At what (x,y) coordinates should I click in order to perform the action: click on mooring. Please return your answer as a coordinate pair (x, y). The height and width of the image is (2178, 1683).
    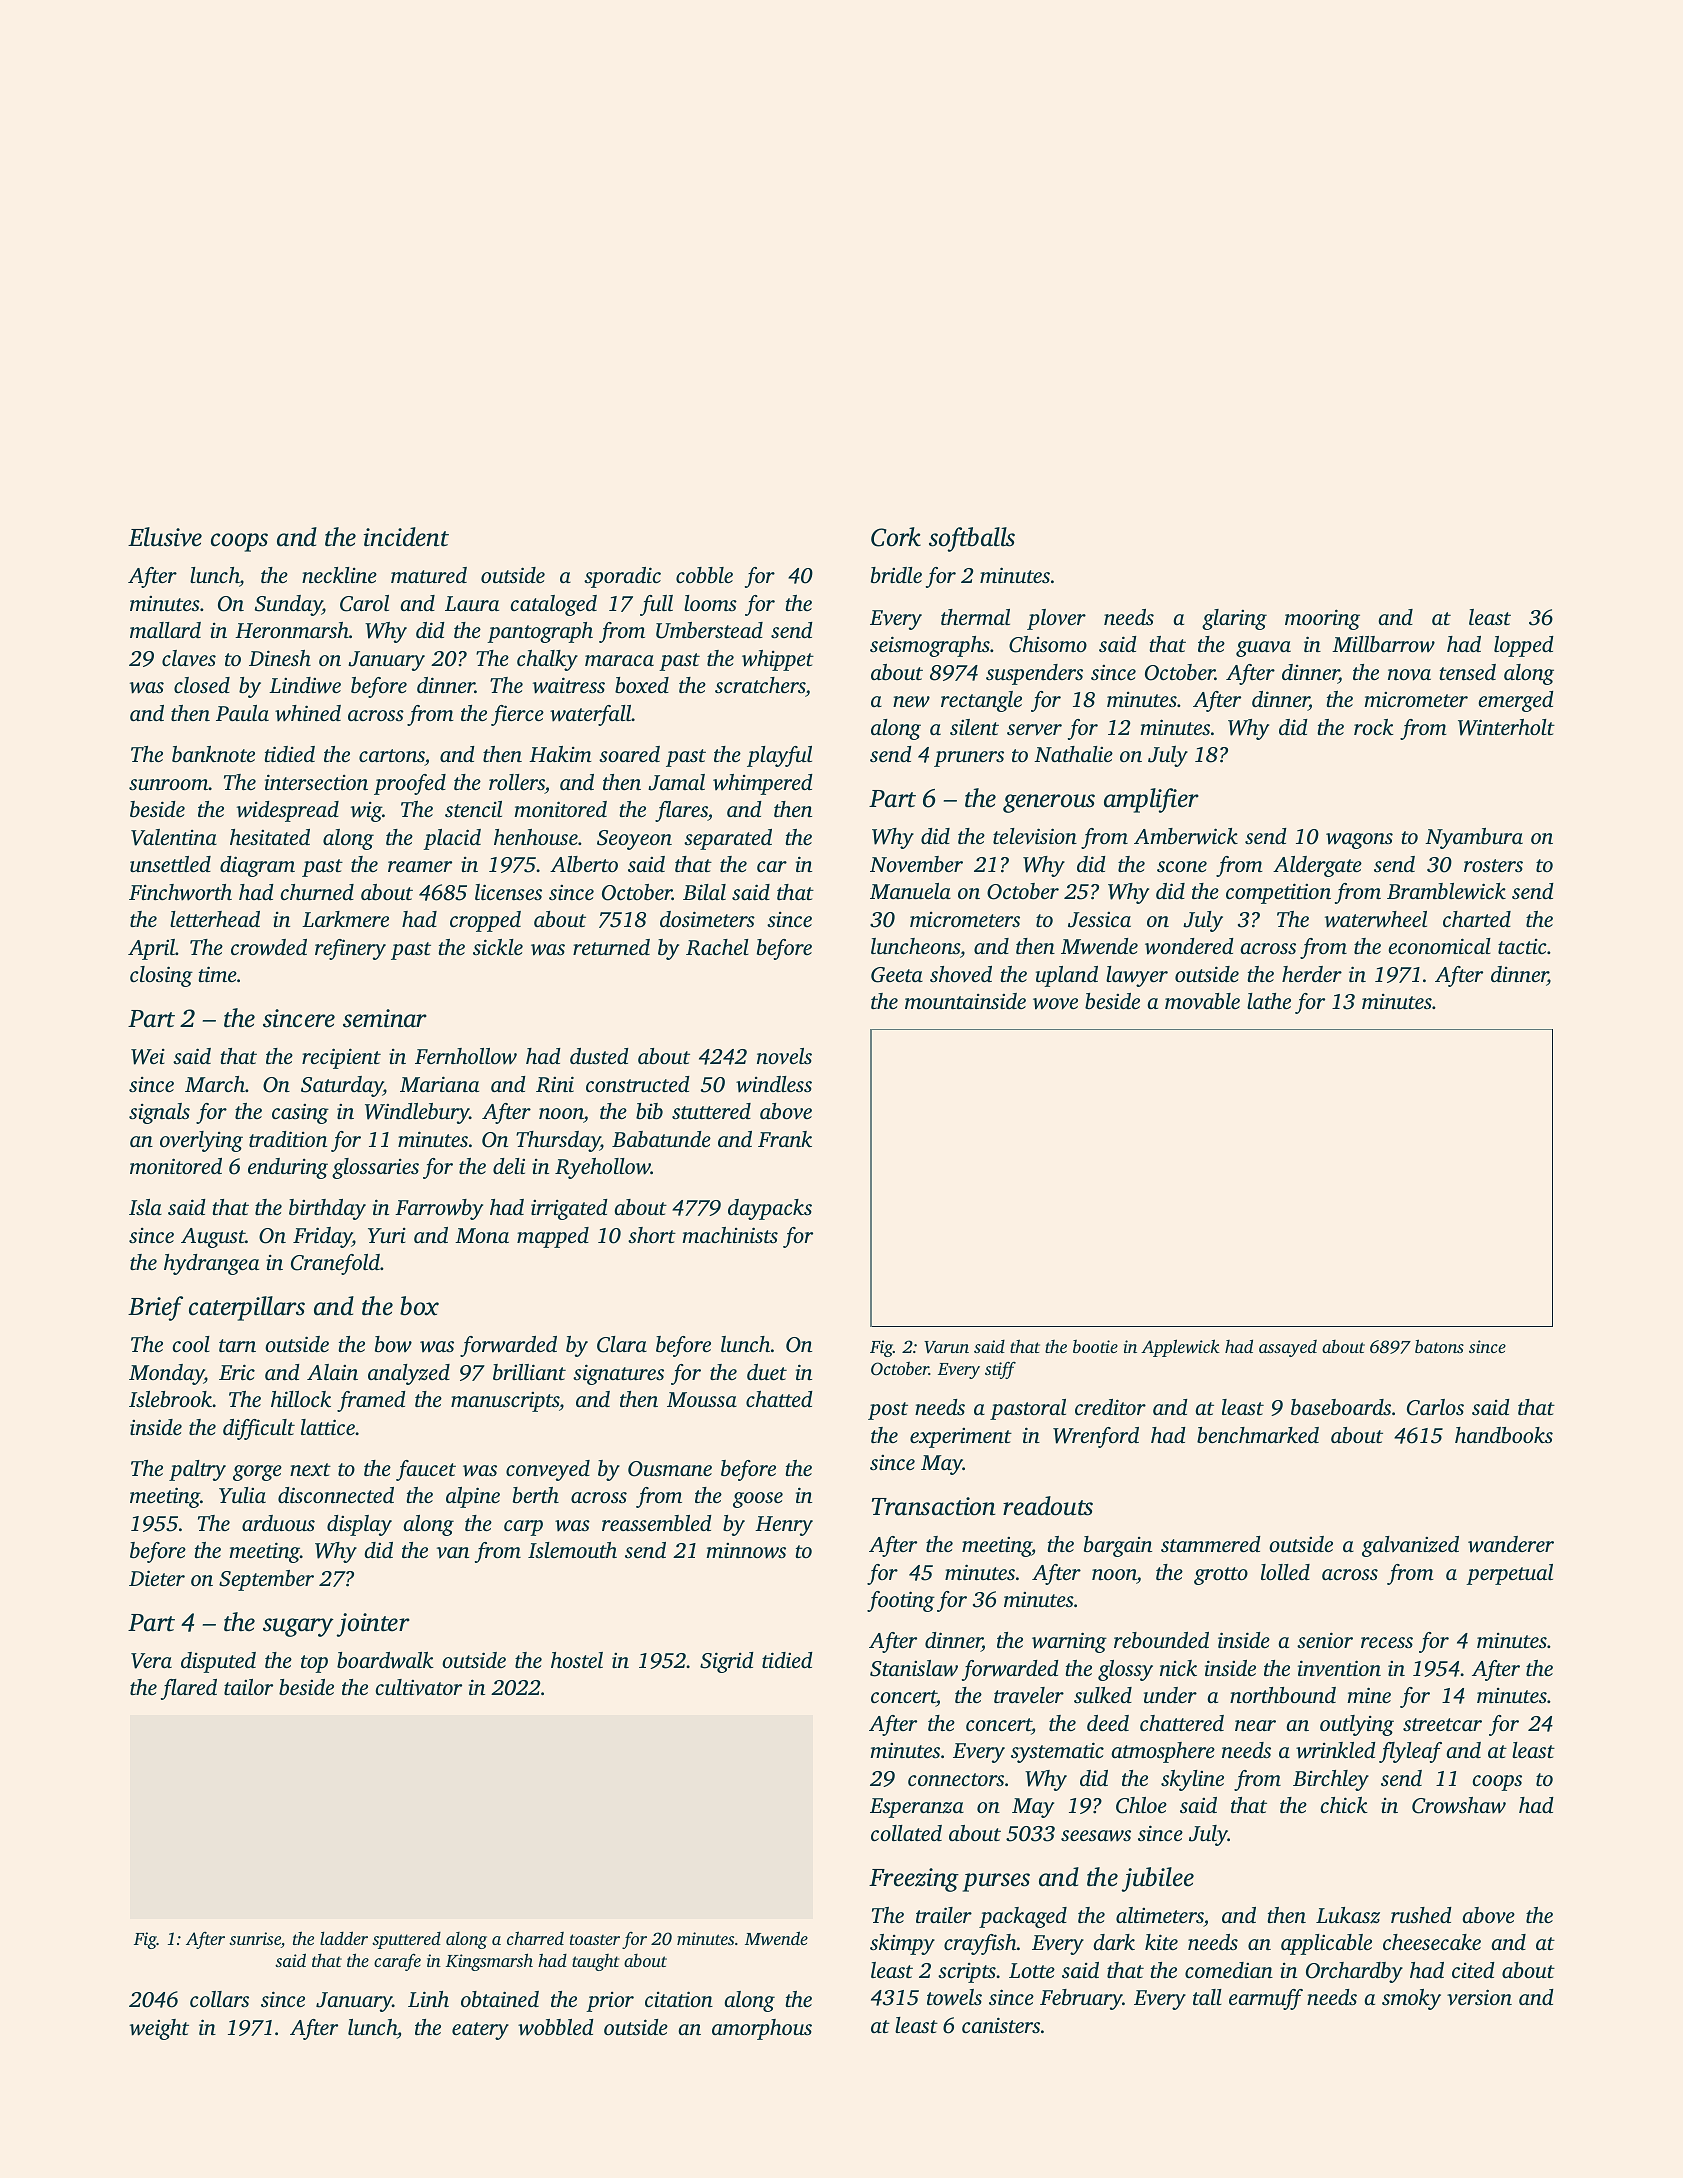
    Looking at the image, I should click on (1322, 619).
